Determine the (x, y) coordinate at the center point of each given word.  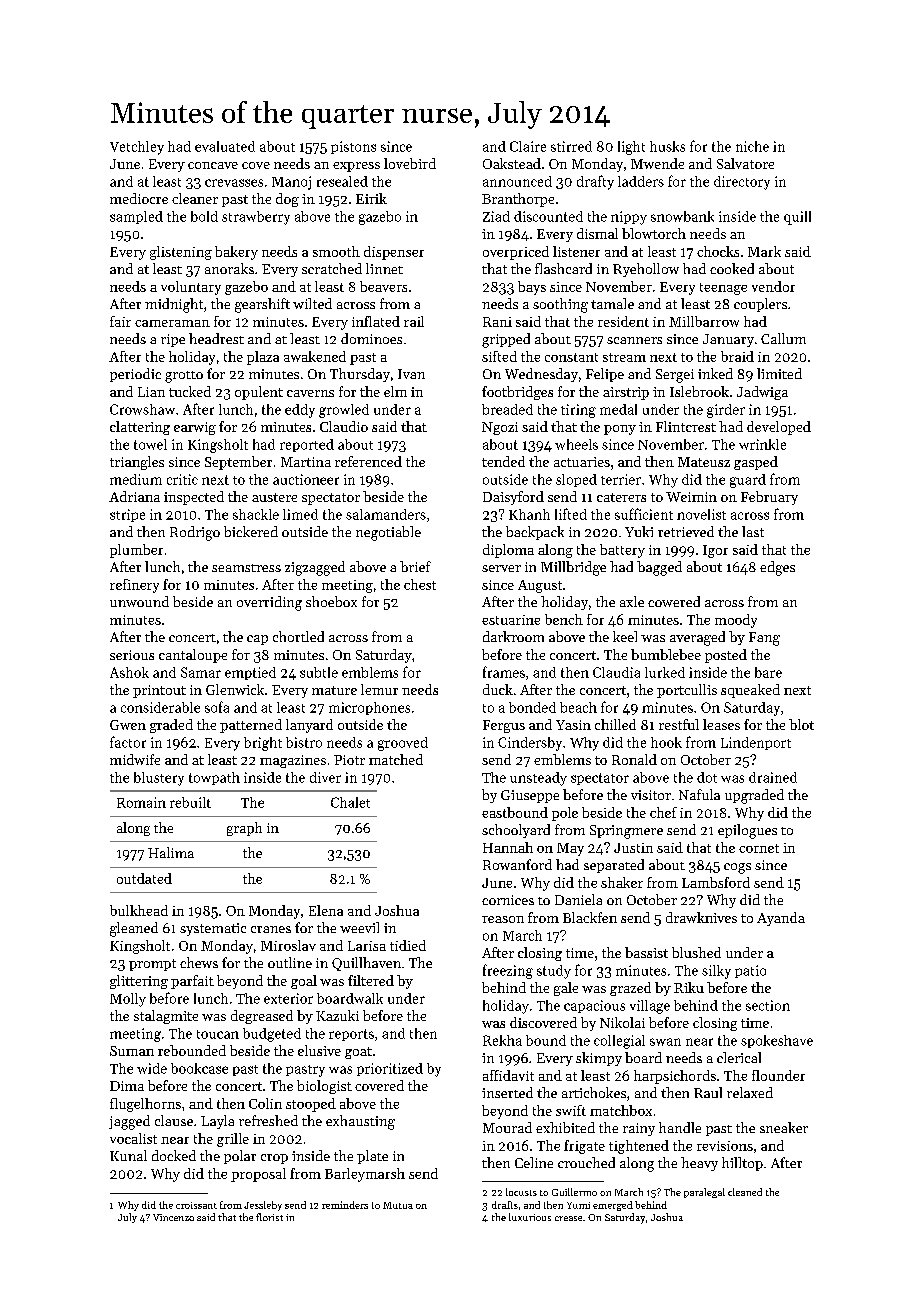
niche (752, 146)
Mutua (398, 1205)
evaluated (225, 146)
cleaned (745, 1192)
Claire (528, 146)
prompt (152, 965)
